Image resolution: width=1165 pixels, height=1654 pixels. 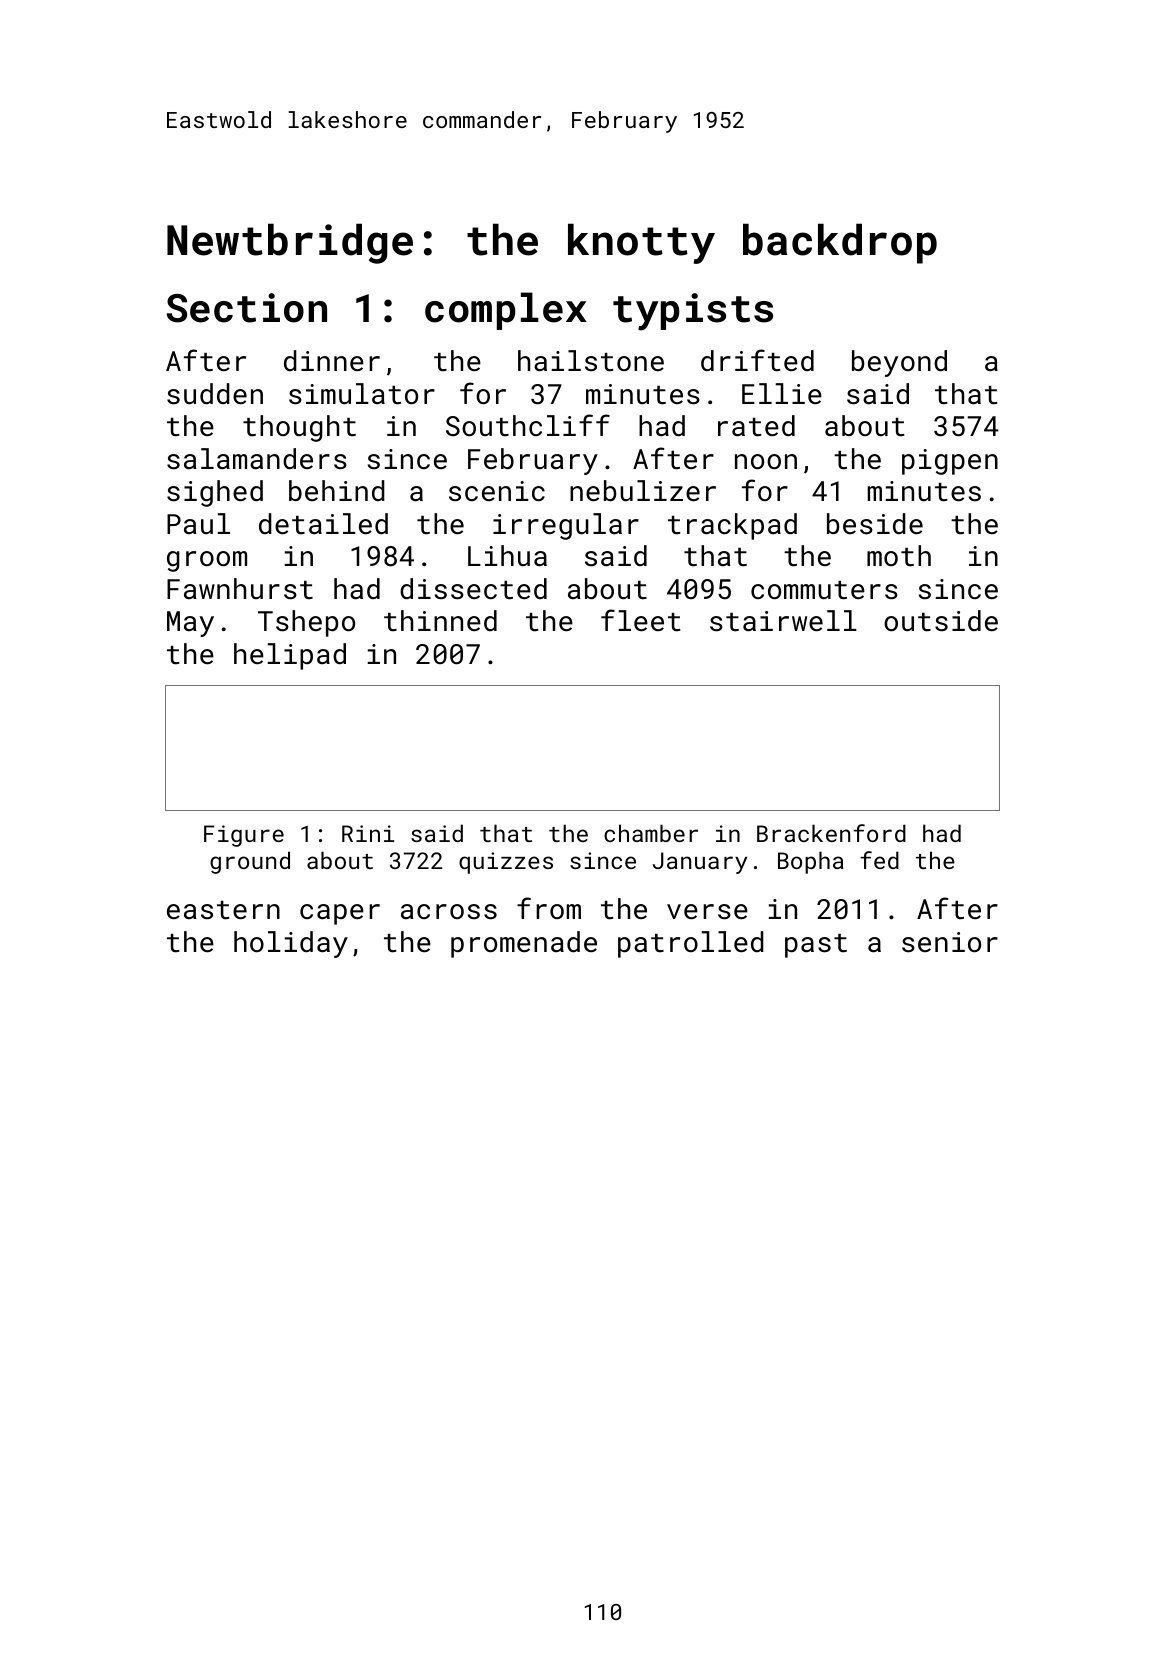 I want to click on helipad, so click(x=290, y=656).
